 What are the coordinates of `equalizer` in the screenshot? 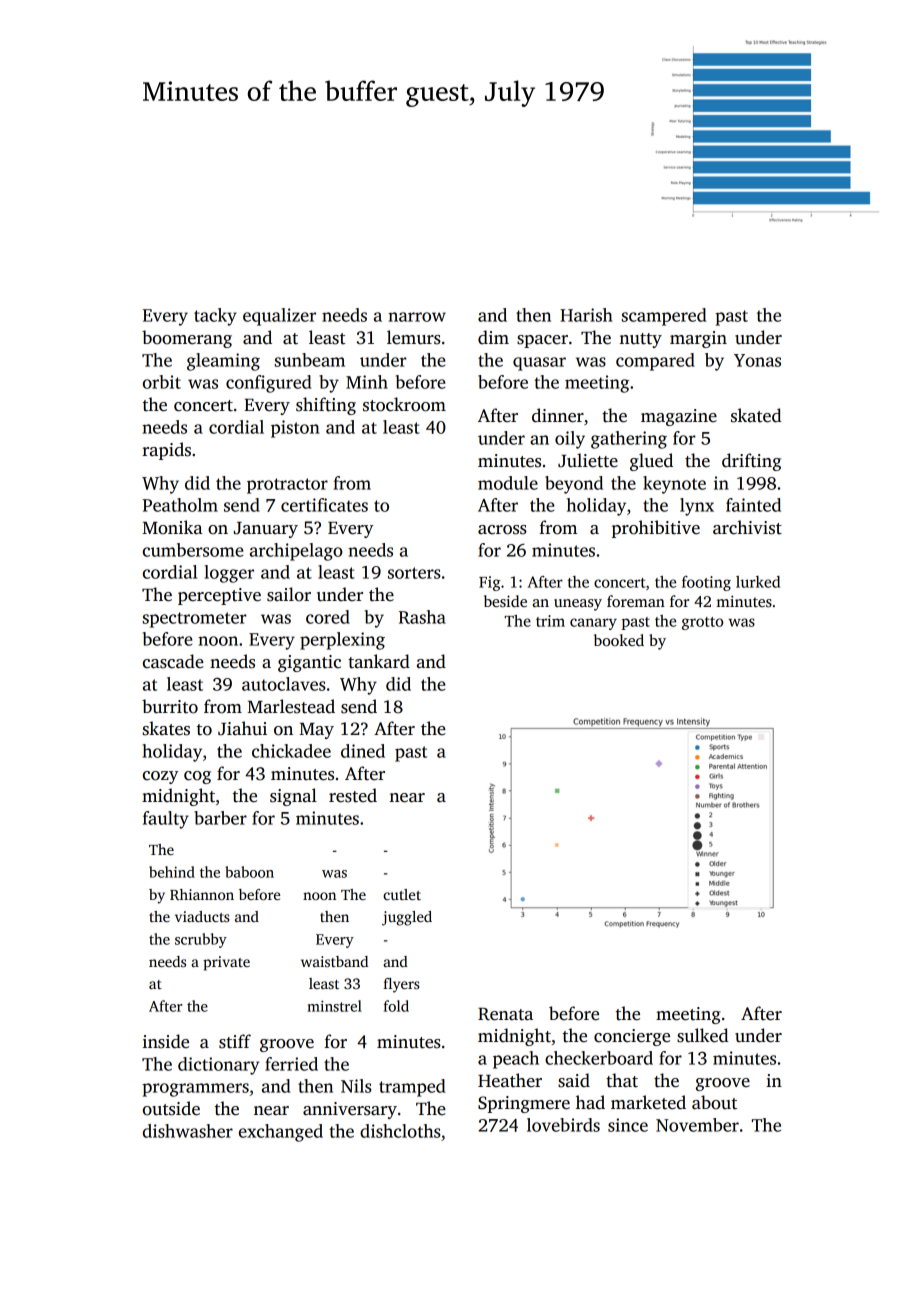 It's located at (279, 317).
